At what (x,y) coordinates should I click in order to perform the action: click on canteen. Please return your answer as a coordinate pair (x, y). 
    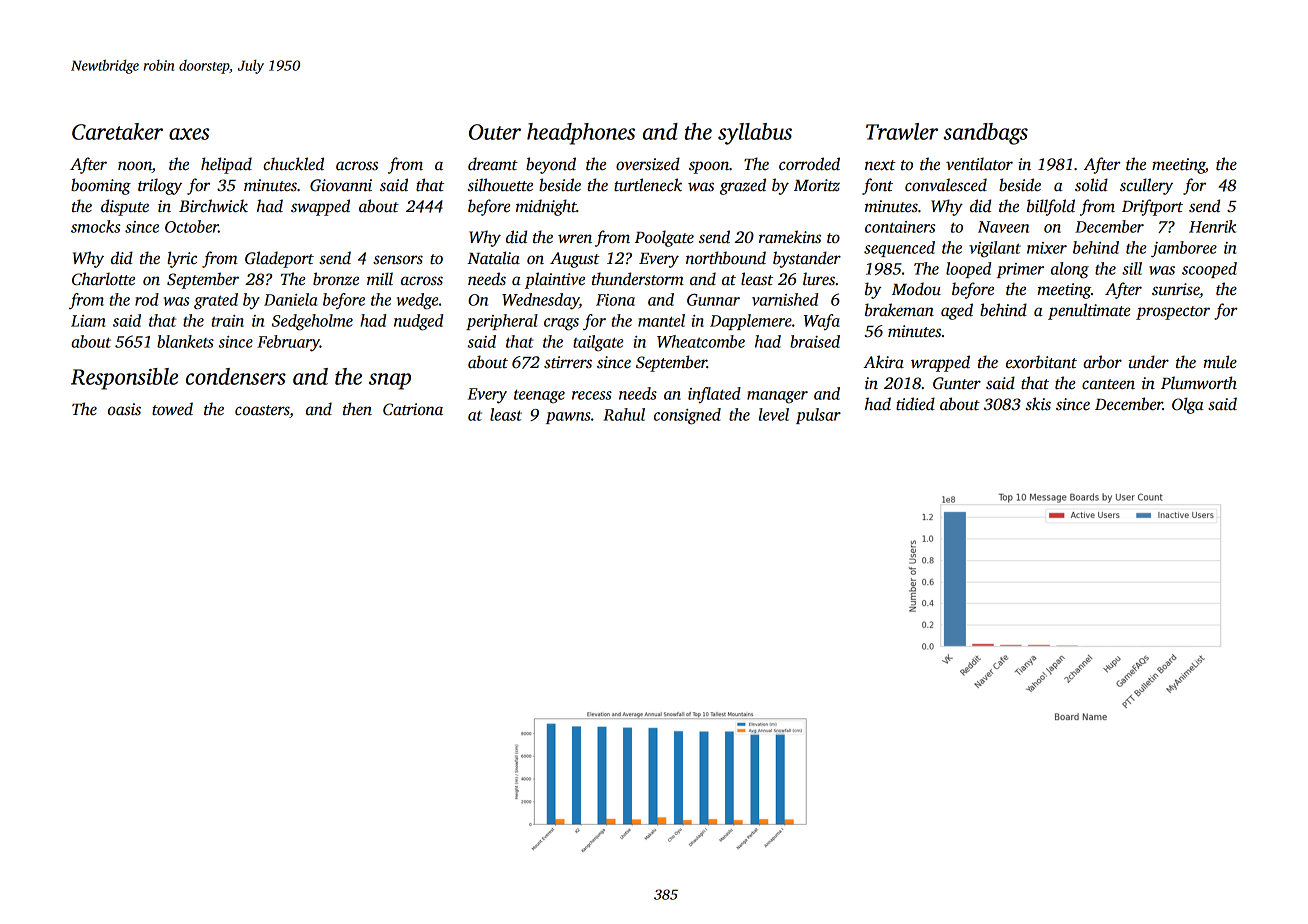
    Looking at the image, I should click on (1108, 384).
